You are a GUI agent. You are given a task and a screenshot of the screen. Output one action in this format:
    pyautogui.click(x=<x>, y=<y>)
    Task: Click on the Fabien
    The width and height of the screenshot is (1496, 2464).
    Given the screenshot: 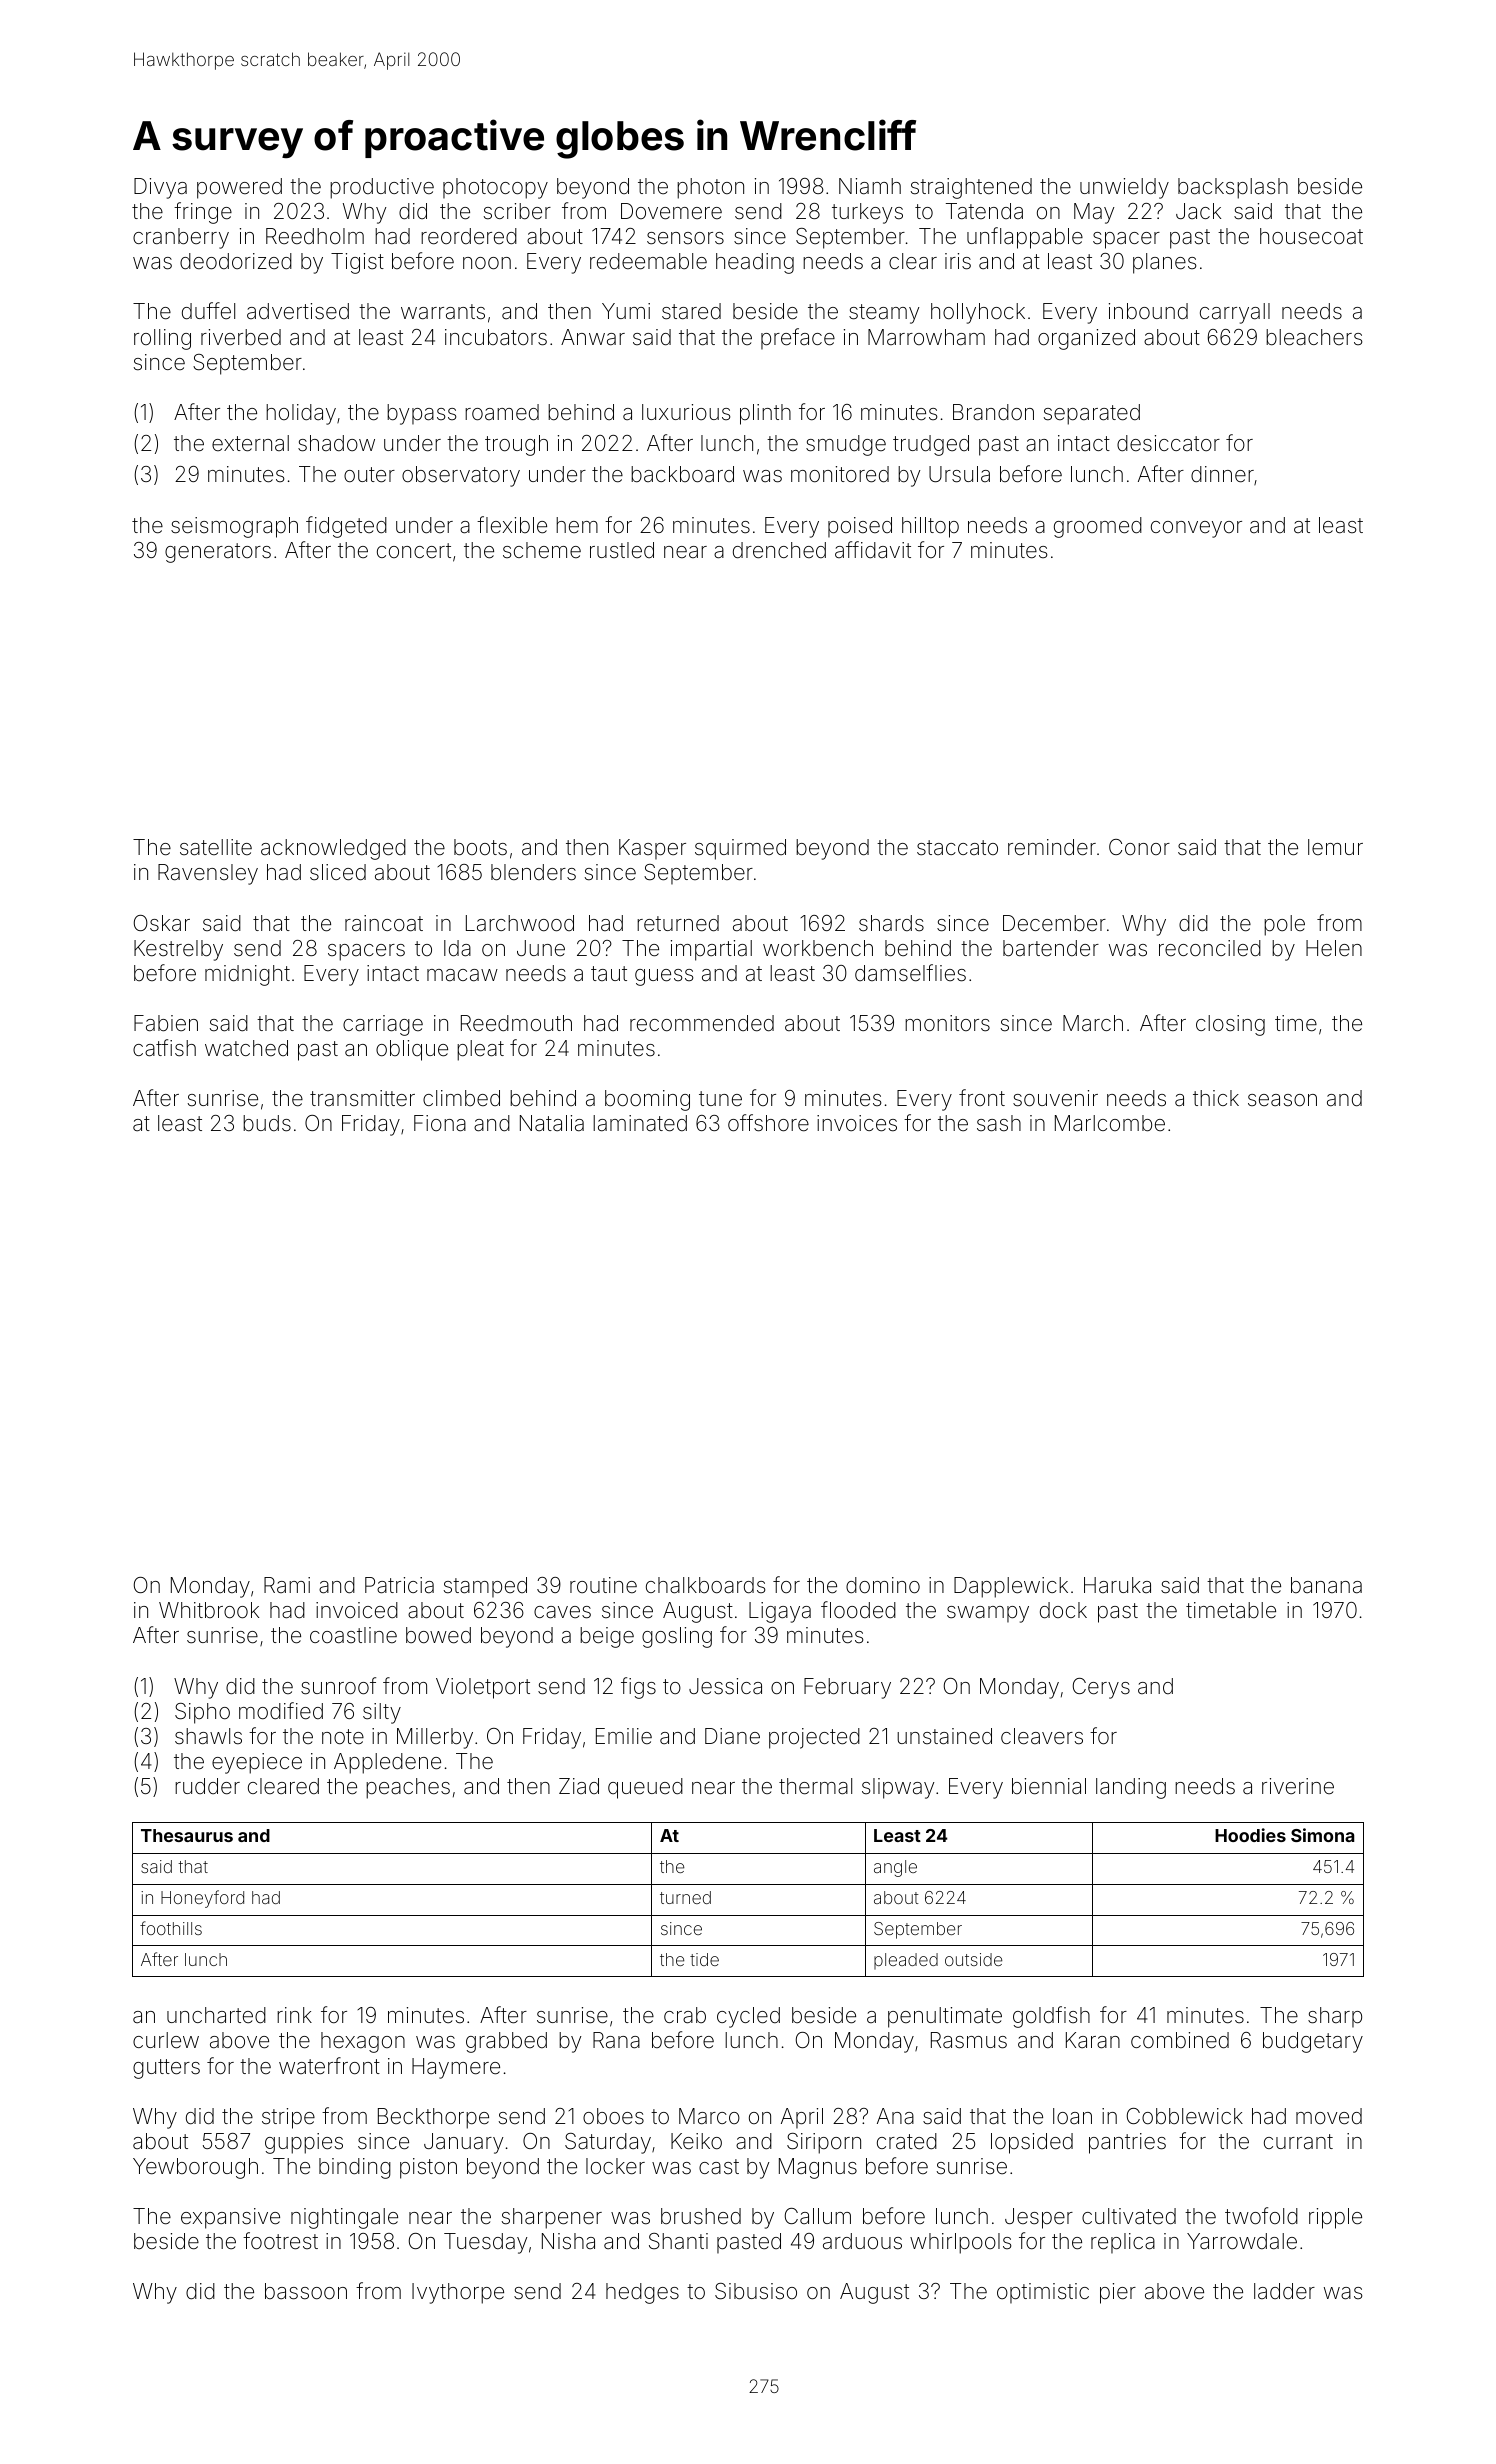 What is the action you would take?
    pyautogui.click(x=166, y=1023)
